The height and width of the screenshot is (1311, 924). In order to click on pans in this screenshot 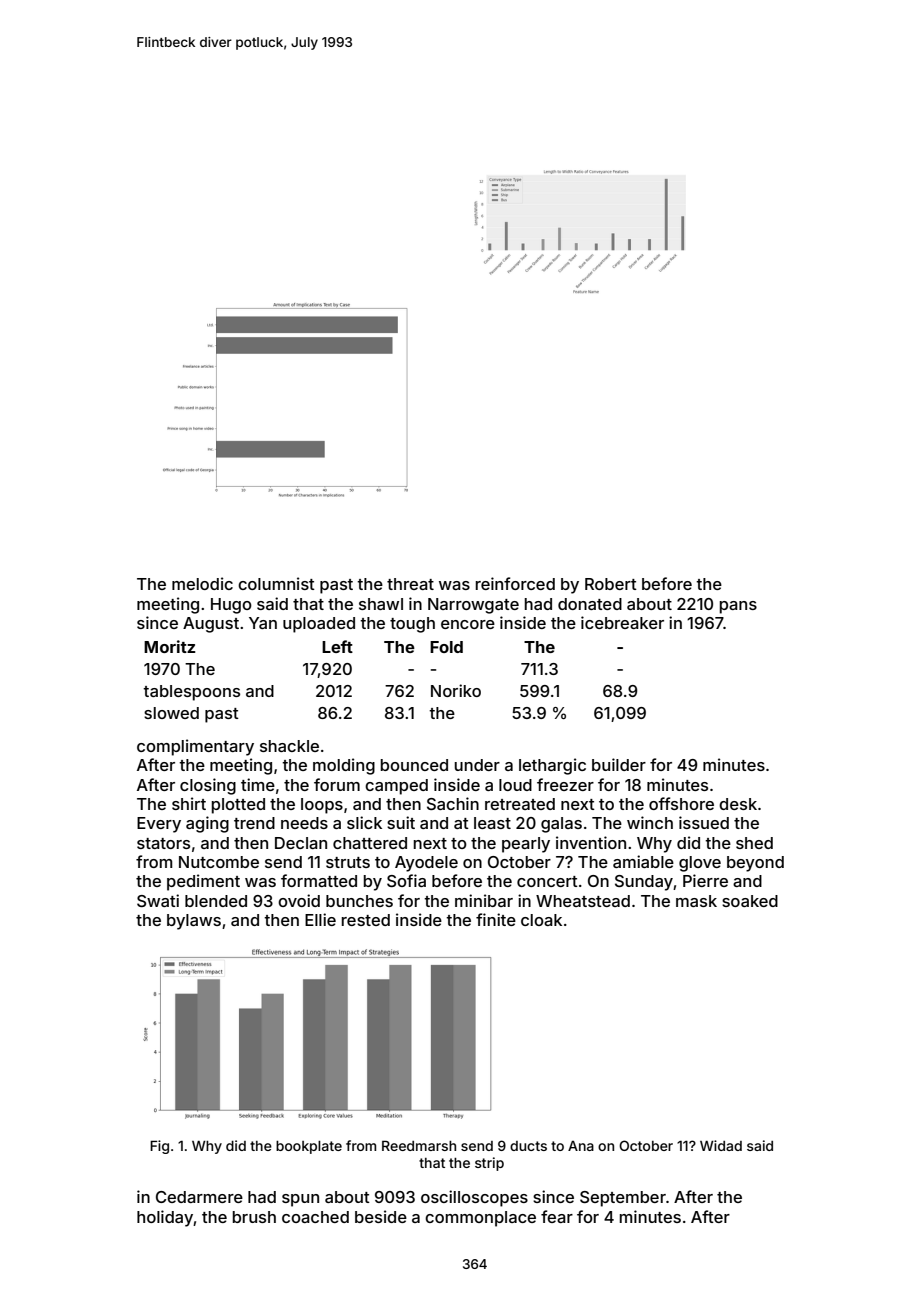, I will do `click(738, 607)`.
